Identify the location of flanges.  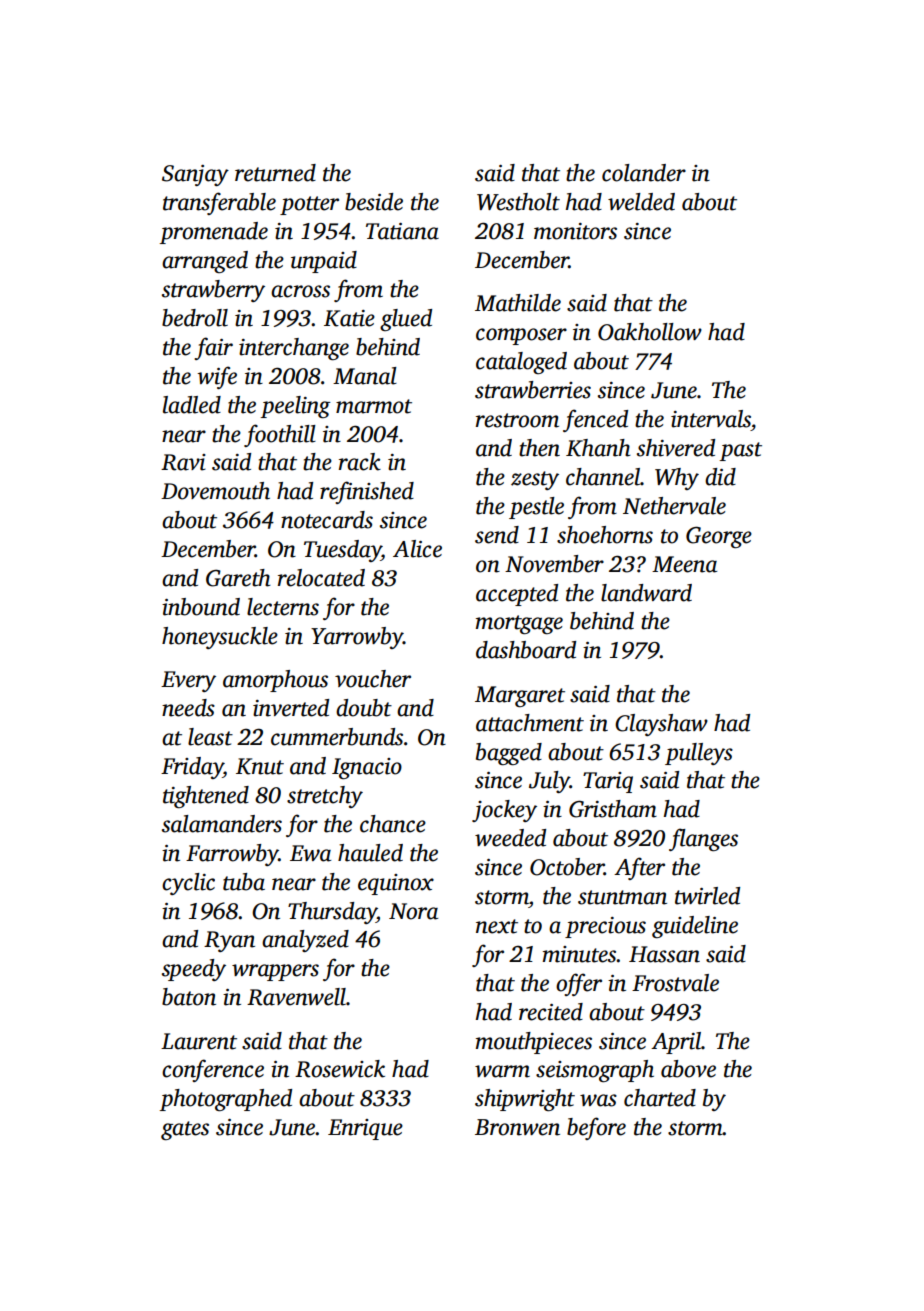
(703, 839).
